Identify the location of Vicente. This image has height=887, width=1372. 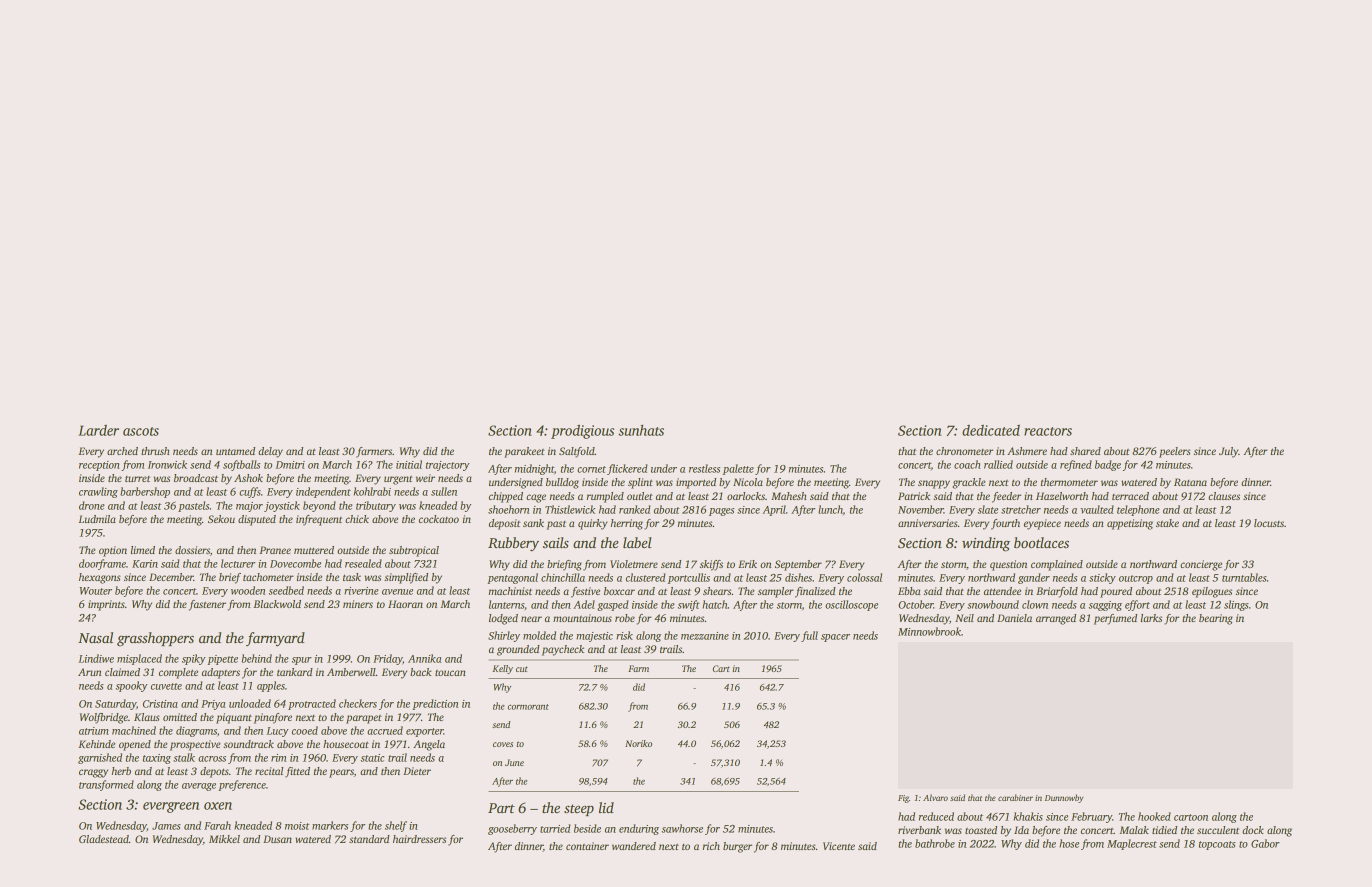
(839, 846).
